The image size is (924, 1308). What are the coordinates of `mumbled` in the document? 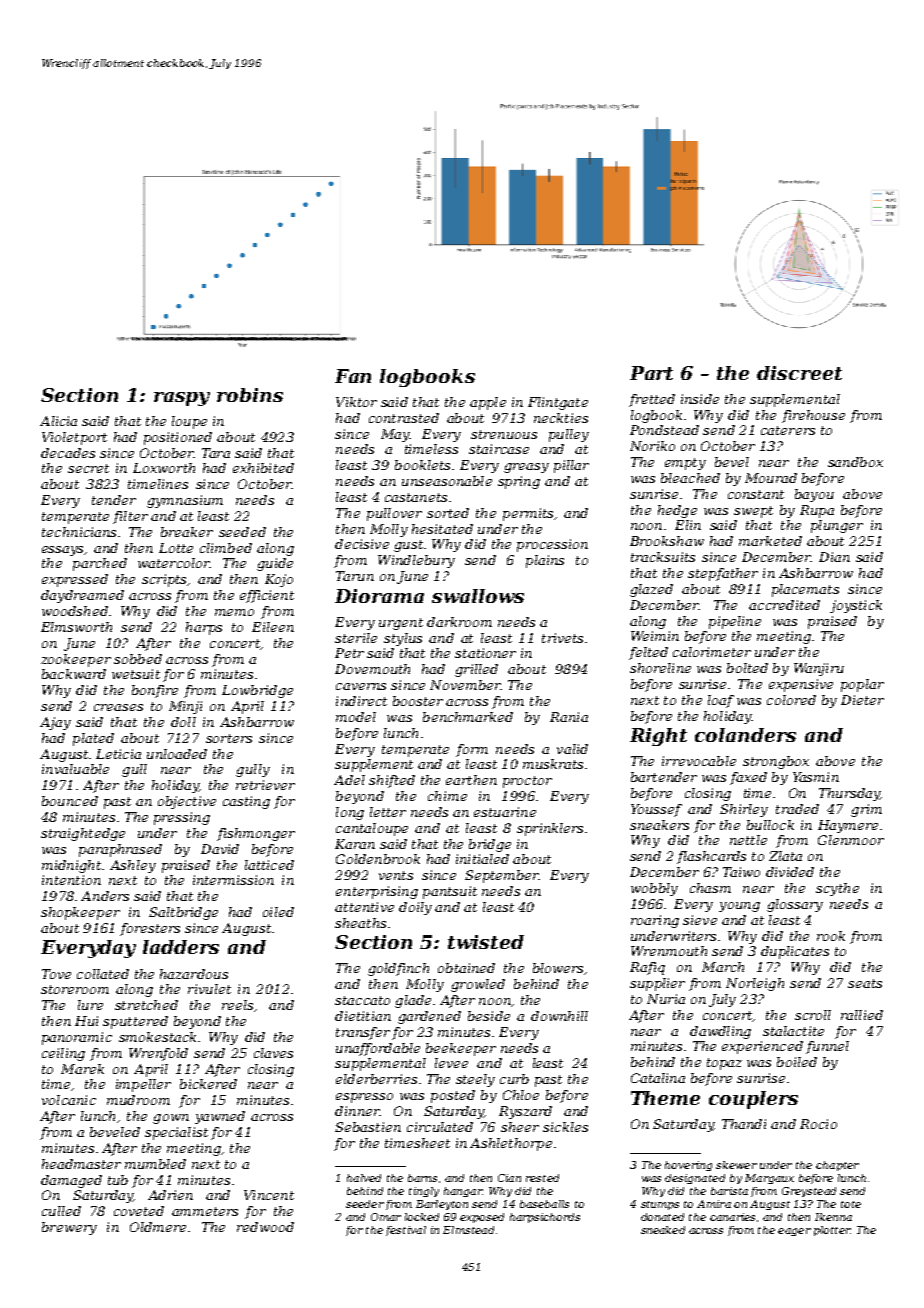 It's located at (155, 1164).
